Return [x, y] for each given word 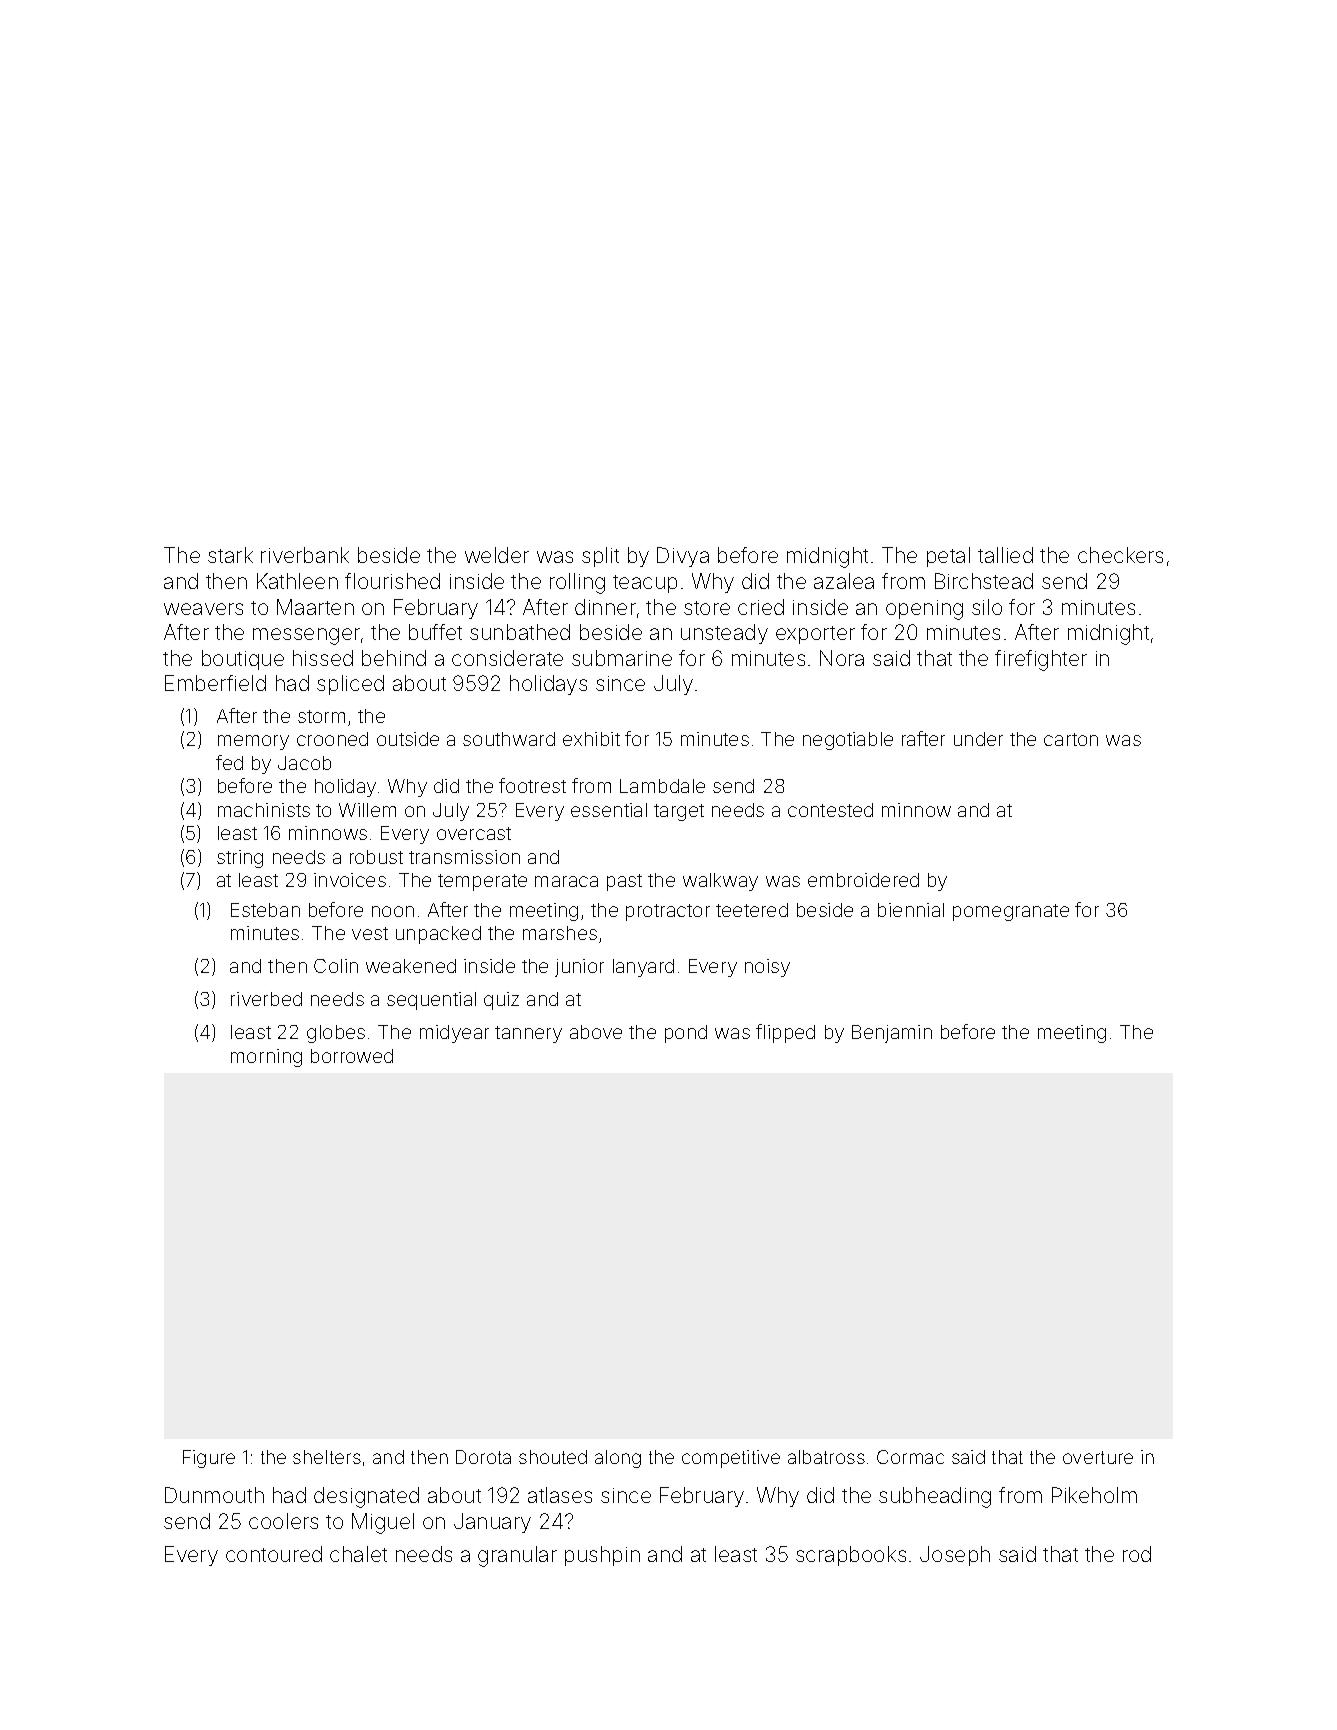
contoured [274, 1554]
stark [230, 555]
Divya [683, 557]
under [978, 739]
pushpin [602, 1556]
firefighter [1041, 660]
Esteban [265, 910]
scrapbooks [851, 1556]
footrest [532, 785]
